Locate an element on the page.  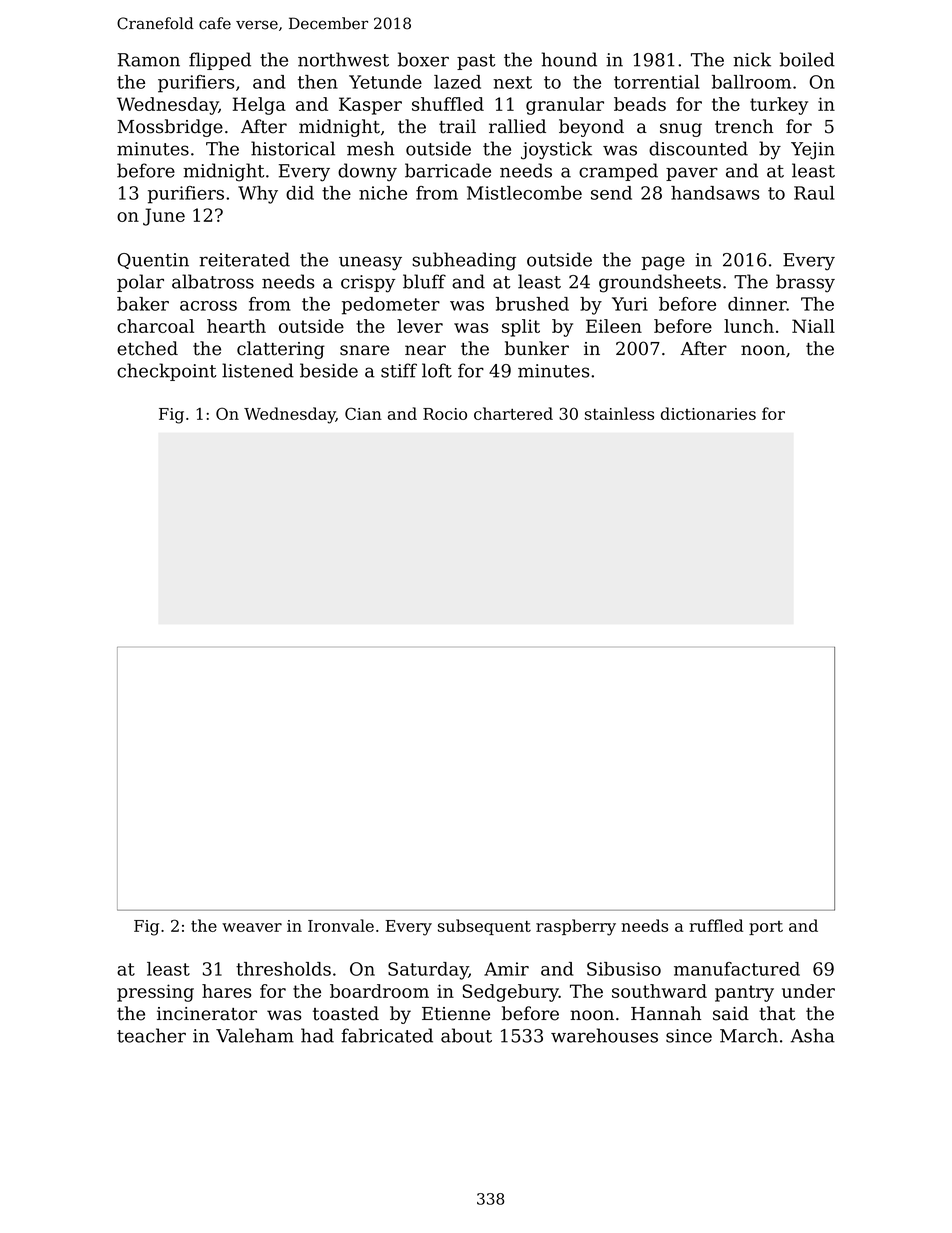
past is located at coordinates (476, 62).
